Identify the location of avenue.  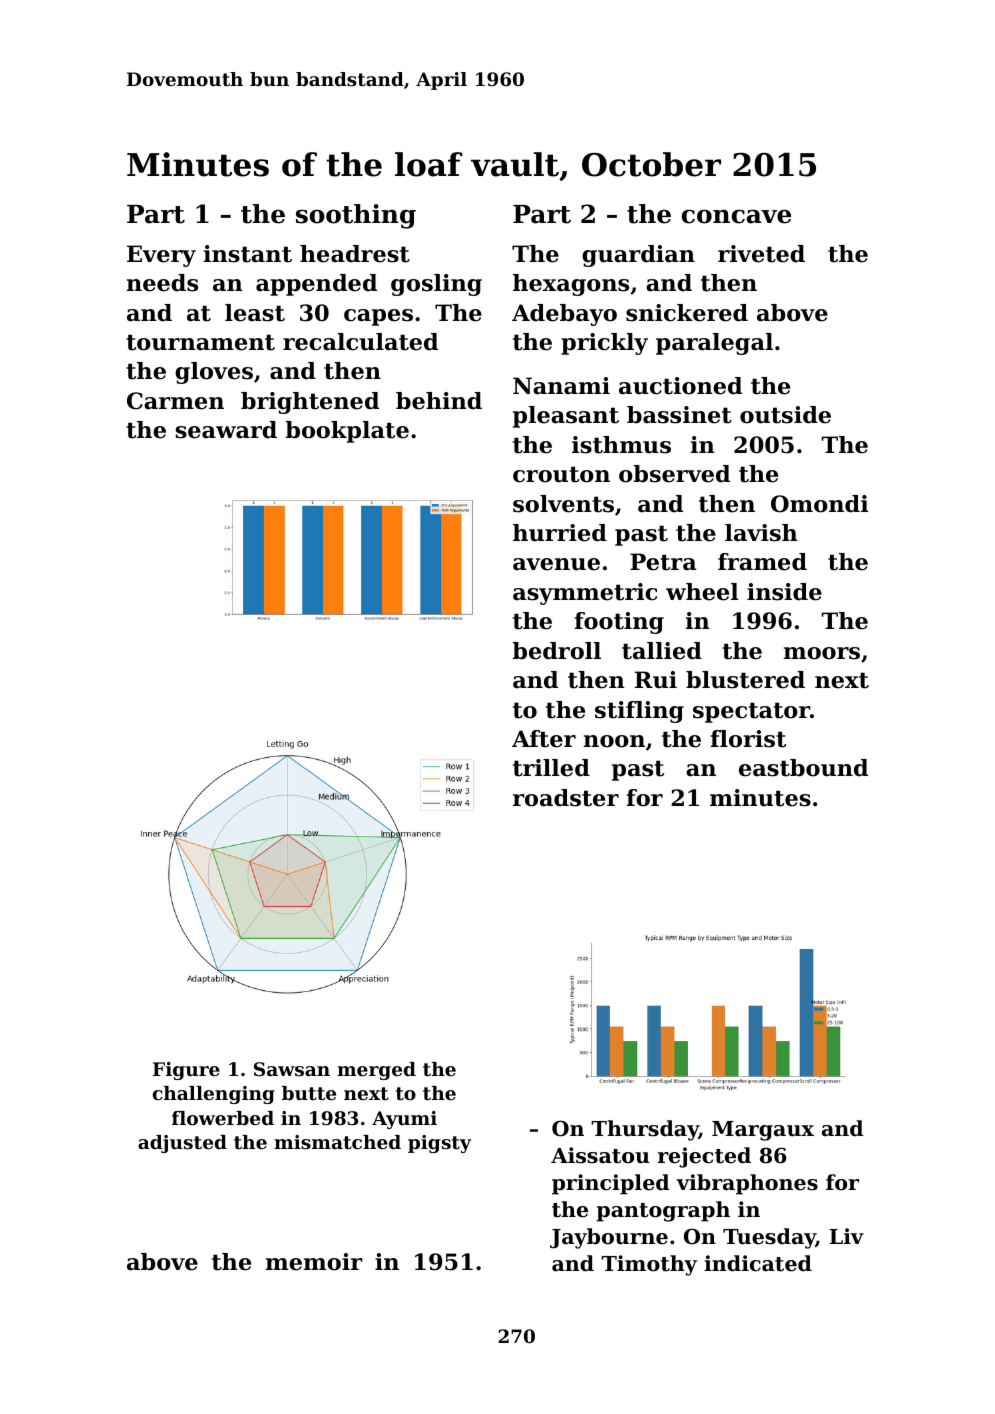
(556, 564).
